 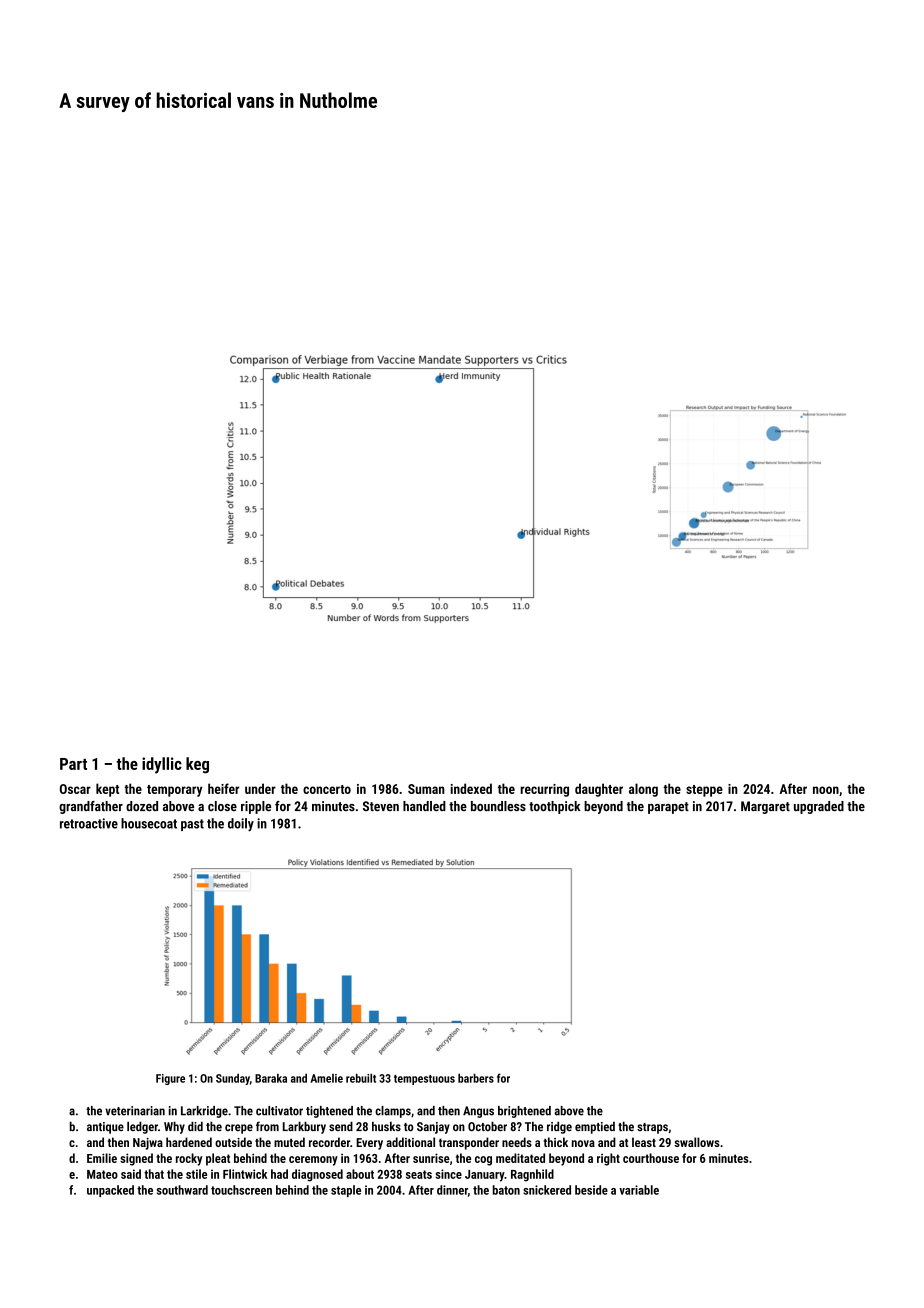 I want to click on Mateo, so click(x=102, y=1174).
